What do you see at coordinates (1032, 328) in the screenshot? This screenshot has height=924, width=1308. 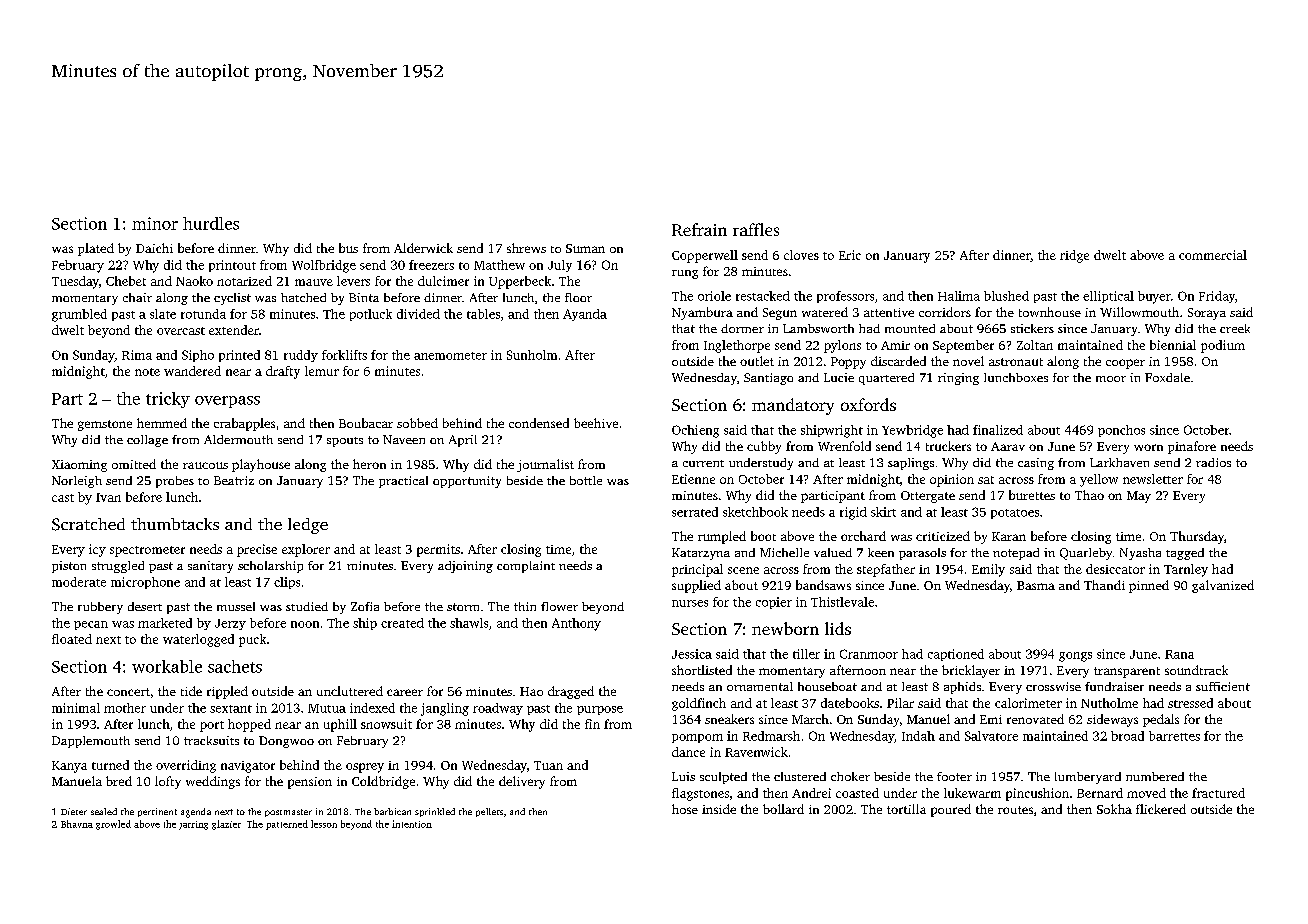 I see `stickers` at bounding box center [1032, 328].
